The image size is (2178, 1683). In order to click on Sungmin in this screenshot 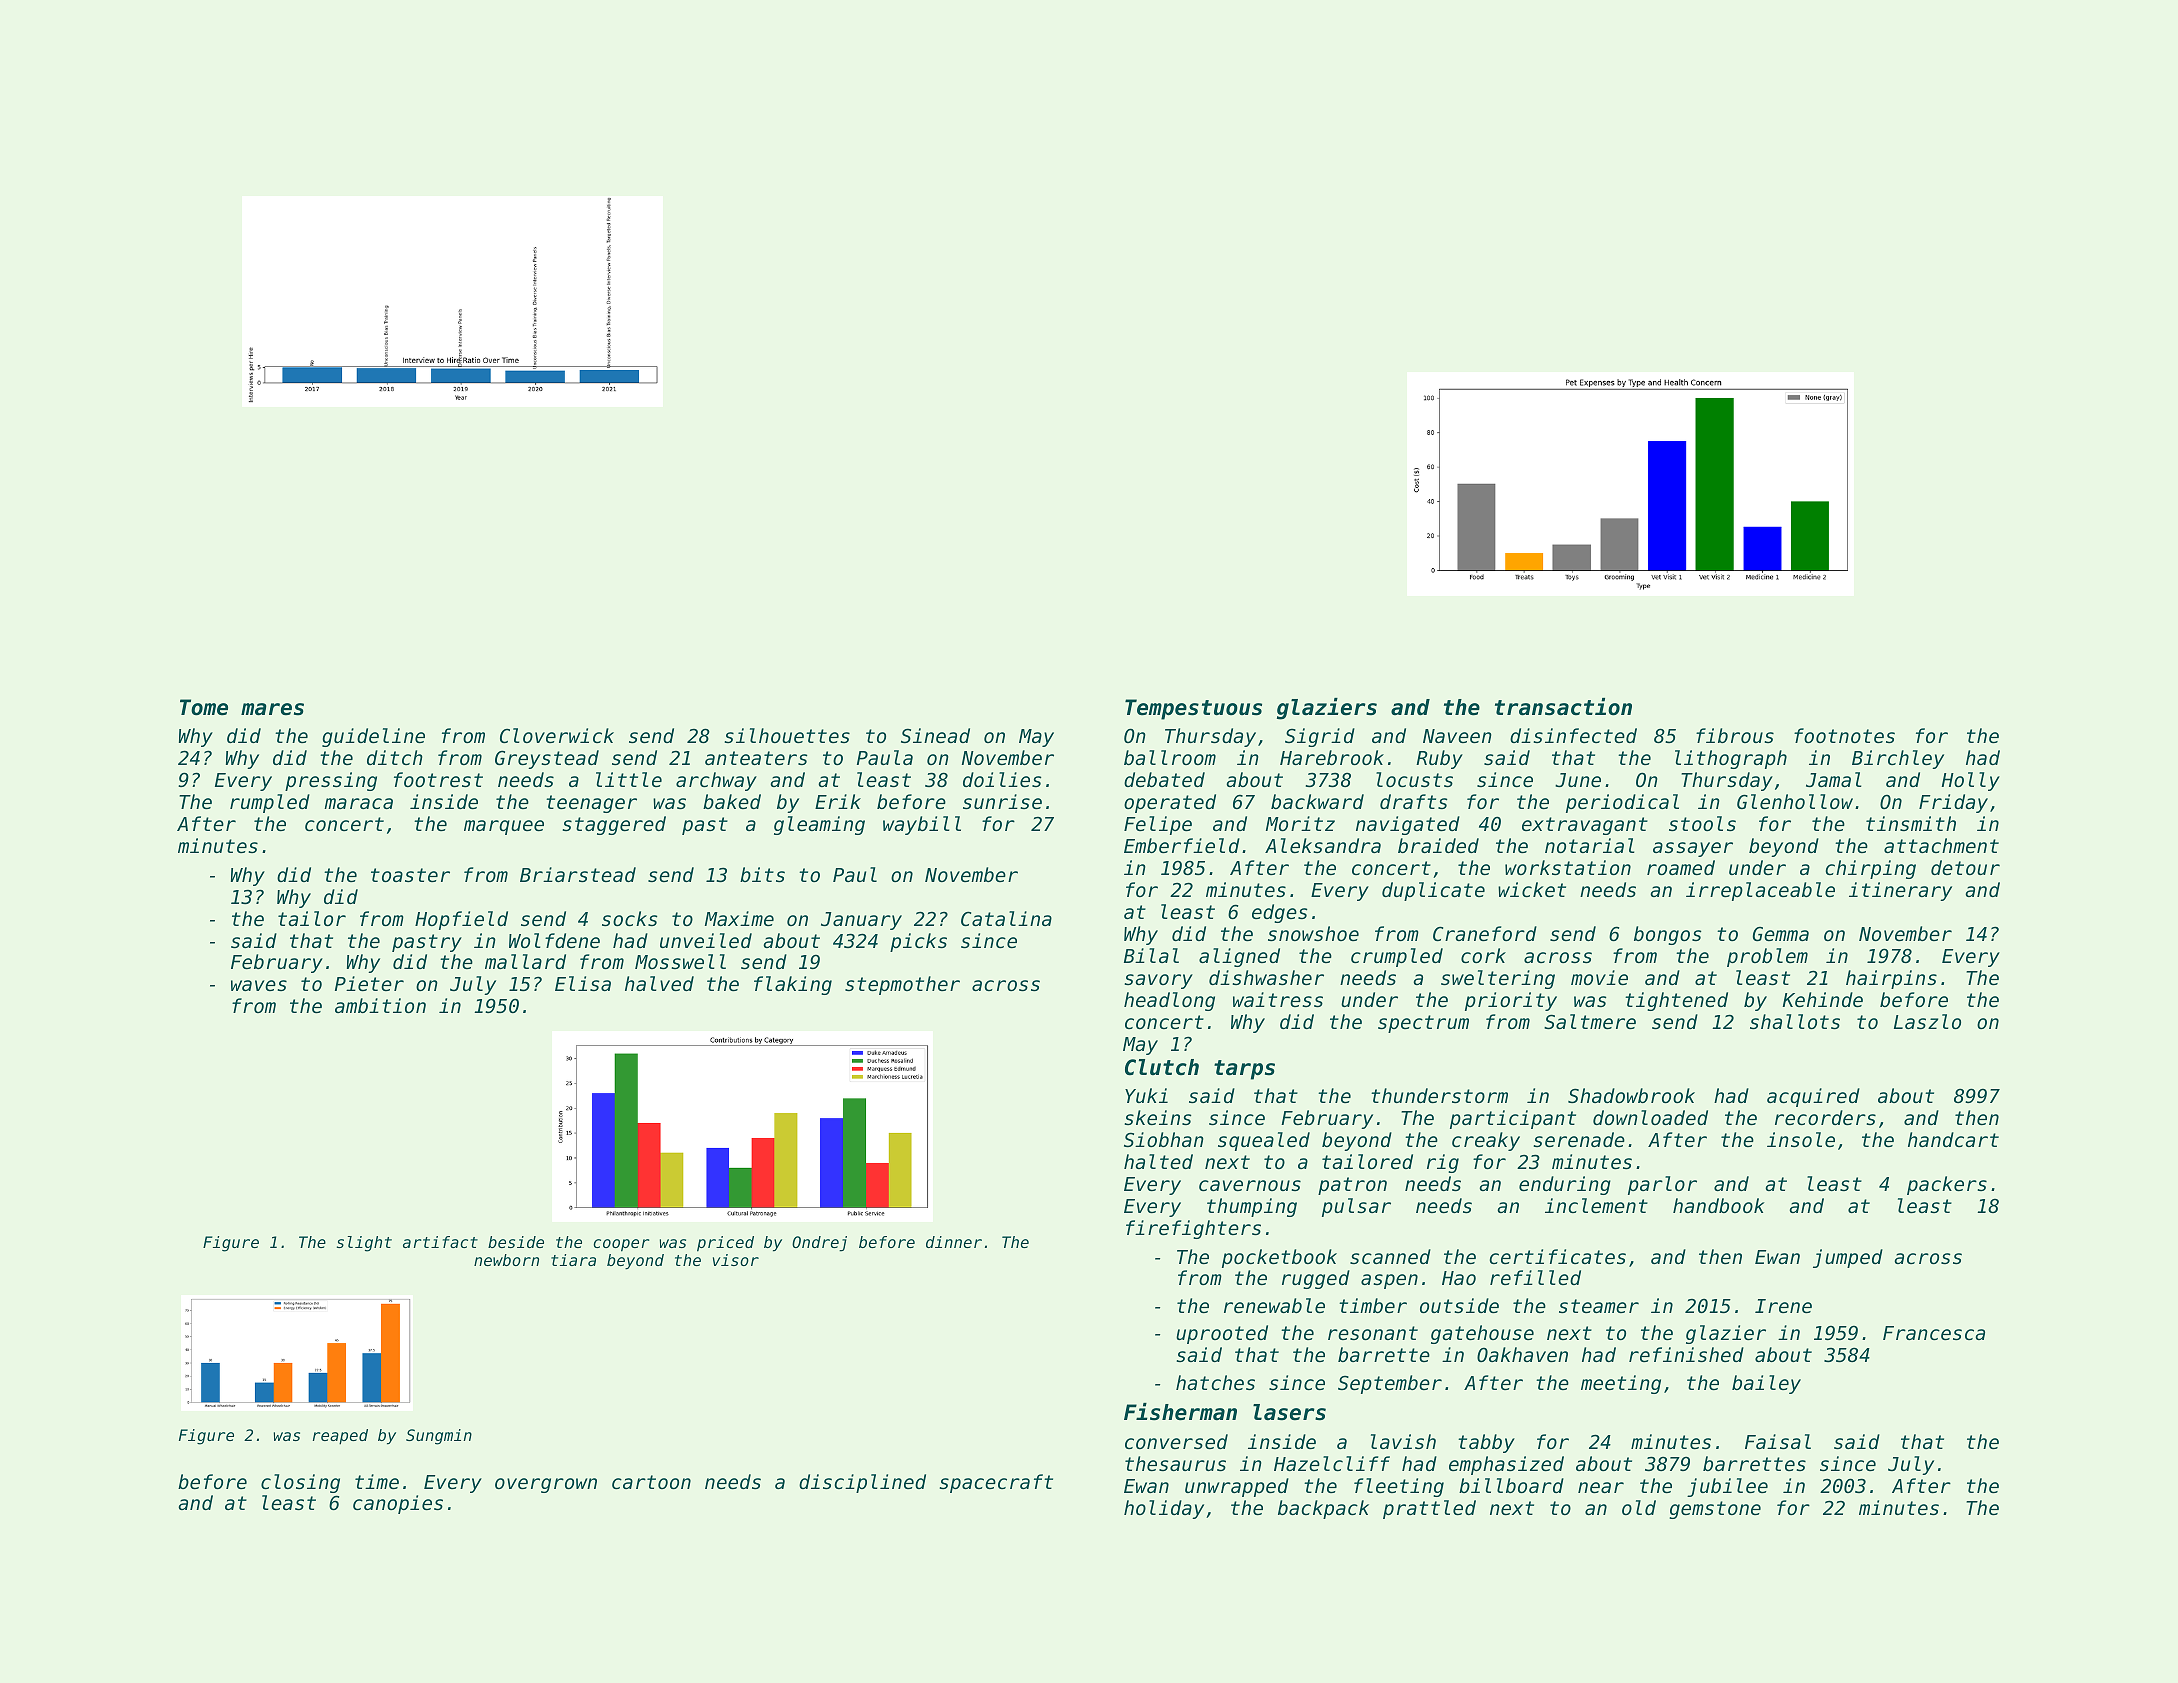, I will do `click(439, 1437)`.
